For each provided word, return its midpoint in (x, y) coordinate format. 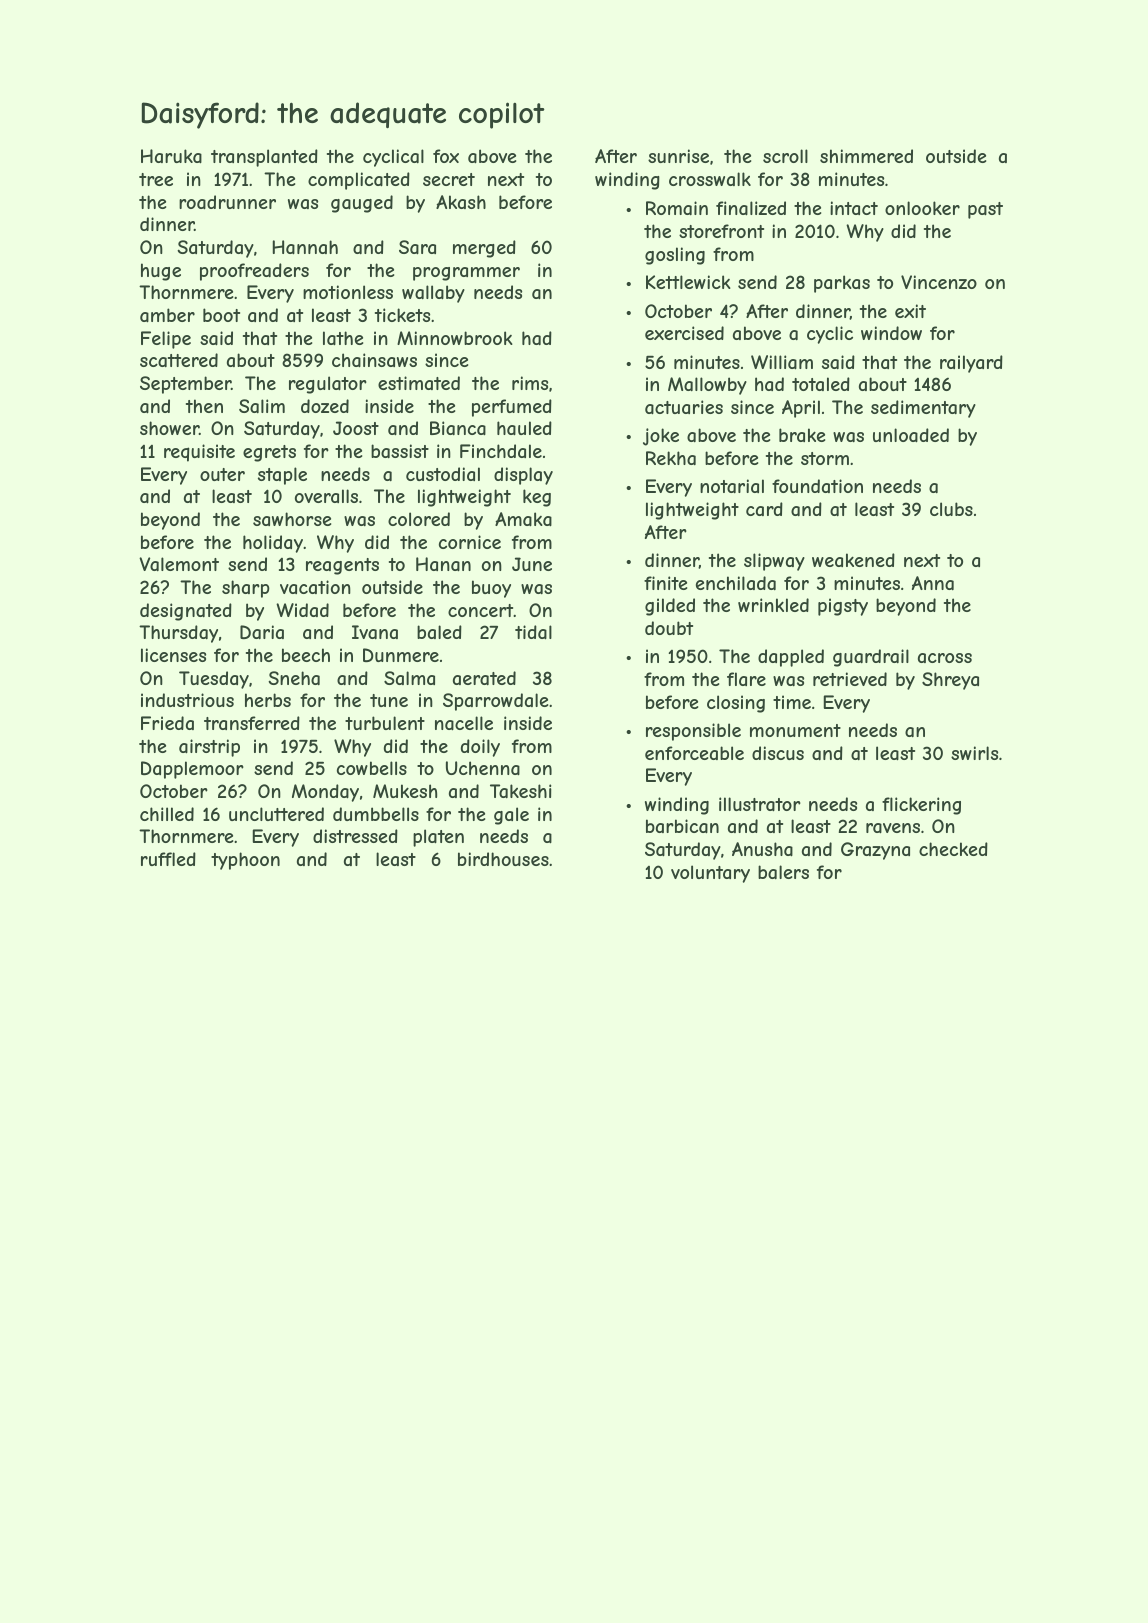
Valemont (179, 564)
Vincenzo (939, 282)
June (532, 564)
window (891, 333)
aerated (484, 678)
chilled (167, 814)
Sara (417, 247)
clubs (951, 509)
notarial (732, 486)
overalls (326, 496)
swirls (974, 753)
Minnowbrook (455, 338)
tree (156, 179)
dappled (791, 658)
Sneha (294, 678)
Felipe (166, 340)
